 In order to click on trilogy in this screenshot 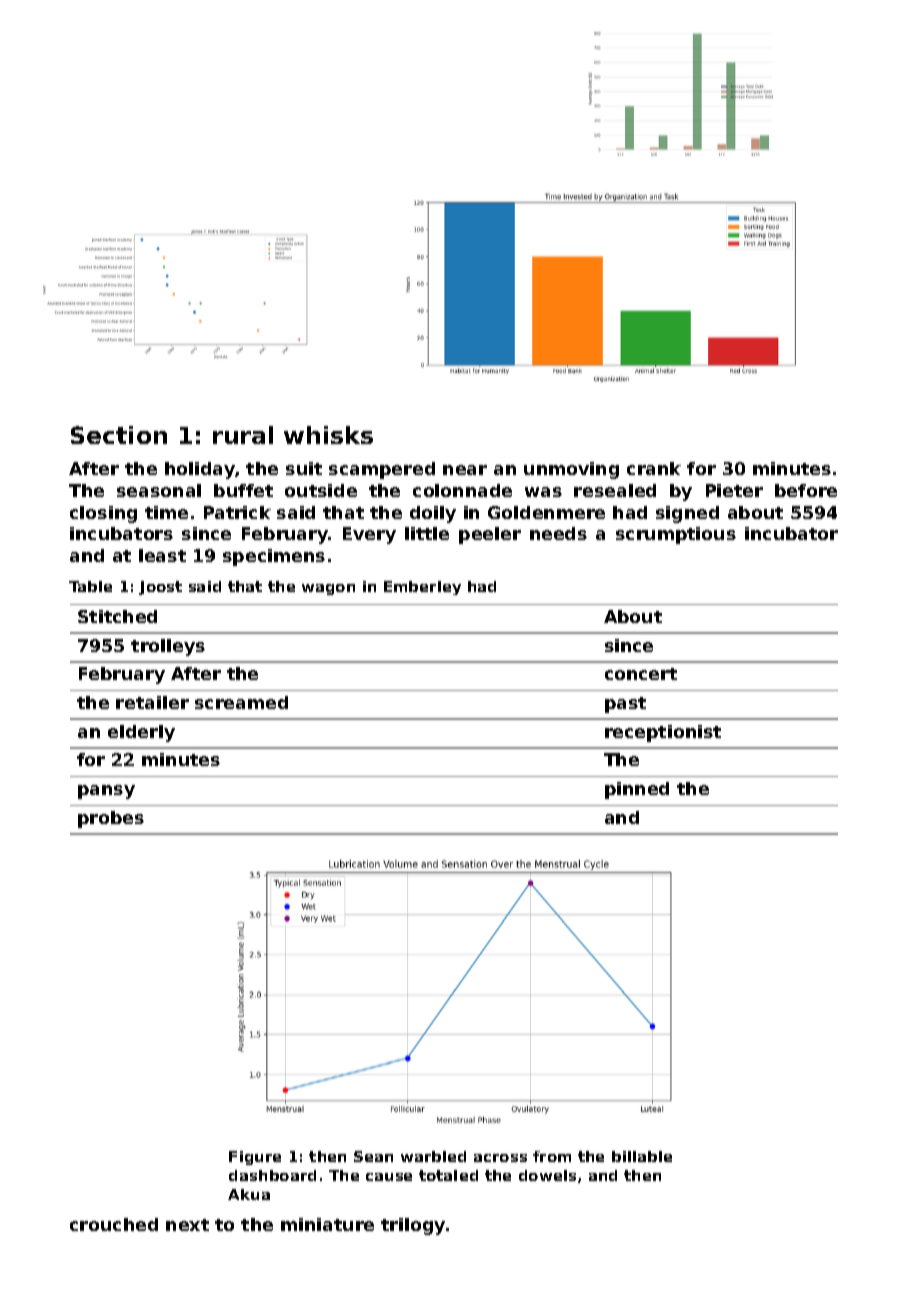, I will do `click(413, 1226)`.
